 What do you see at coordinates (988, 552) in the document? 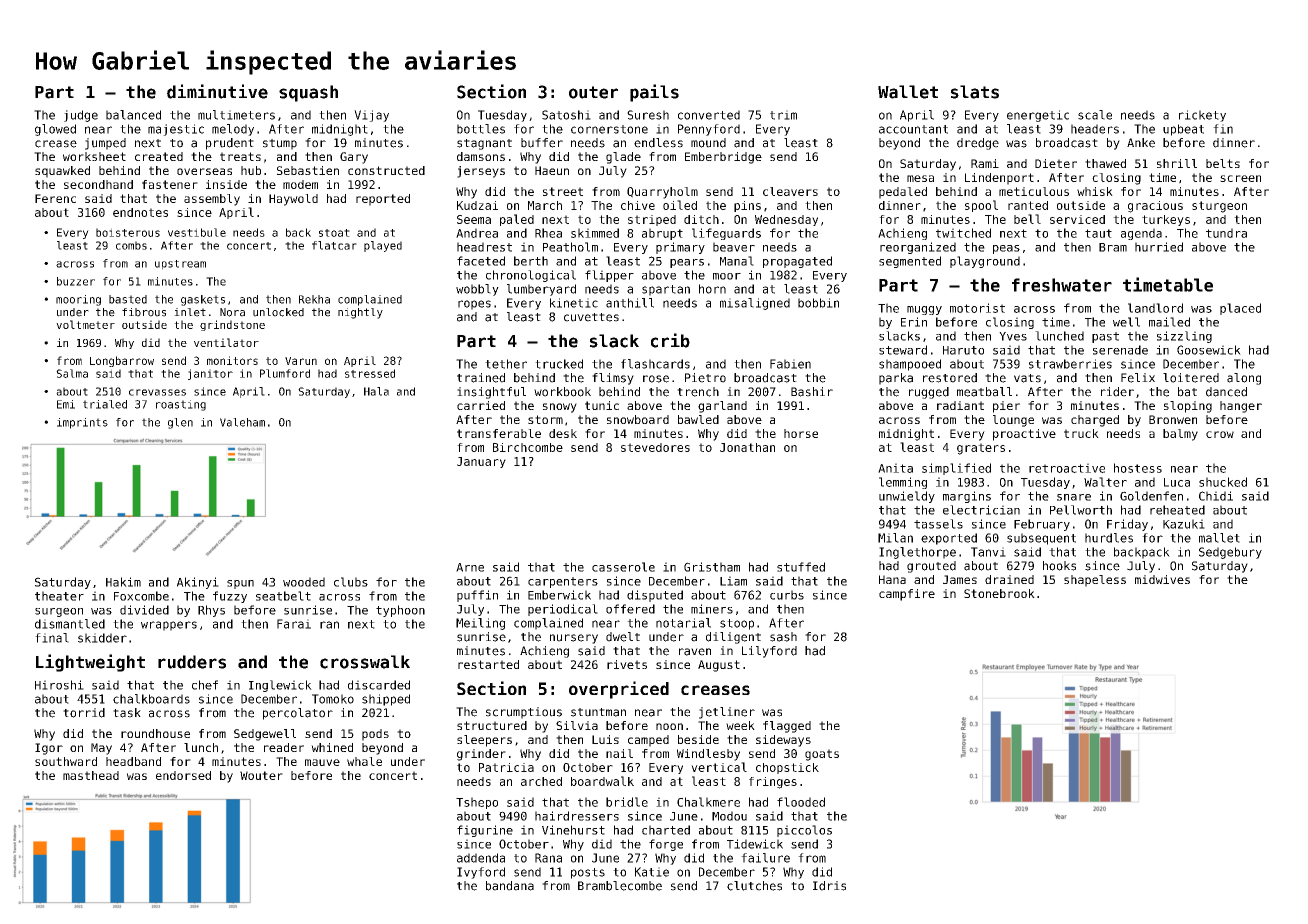
I see `Tanvi` at bounding box center [988, 552].
